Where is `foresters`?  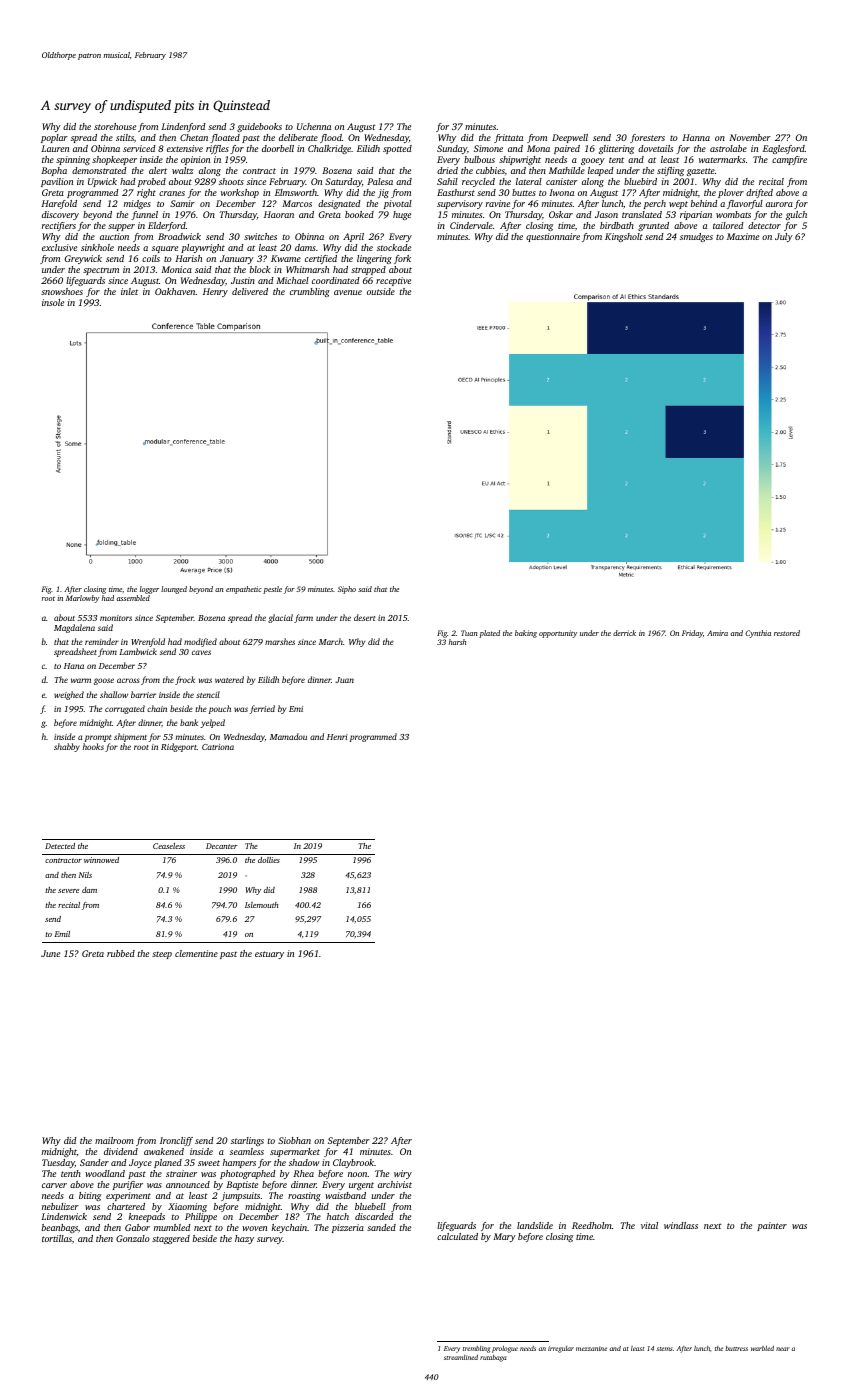
foresters is located at coordinates (647, 138).
